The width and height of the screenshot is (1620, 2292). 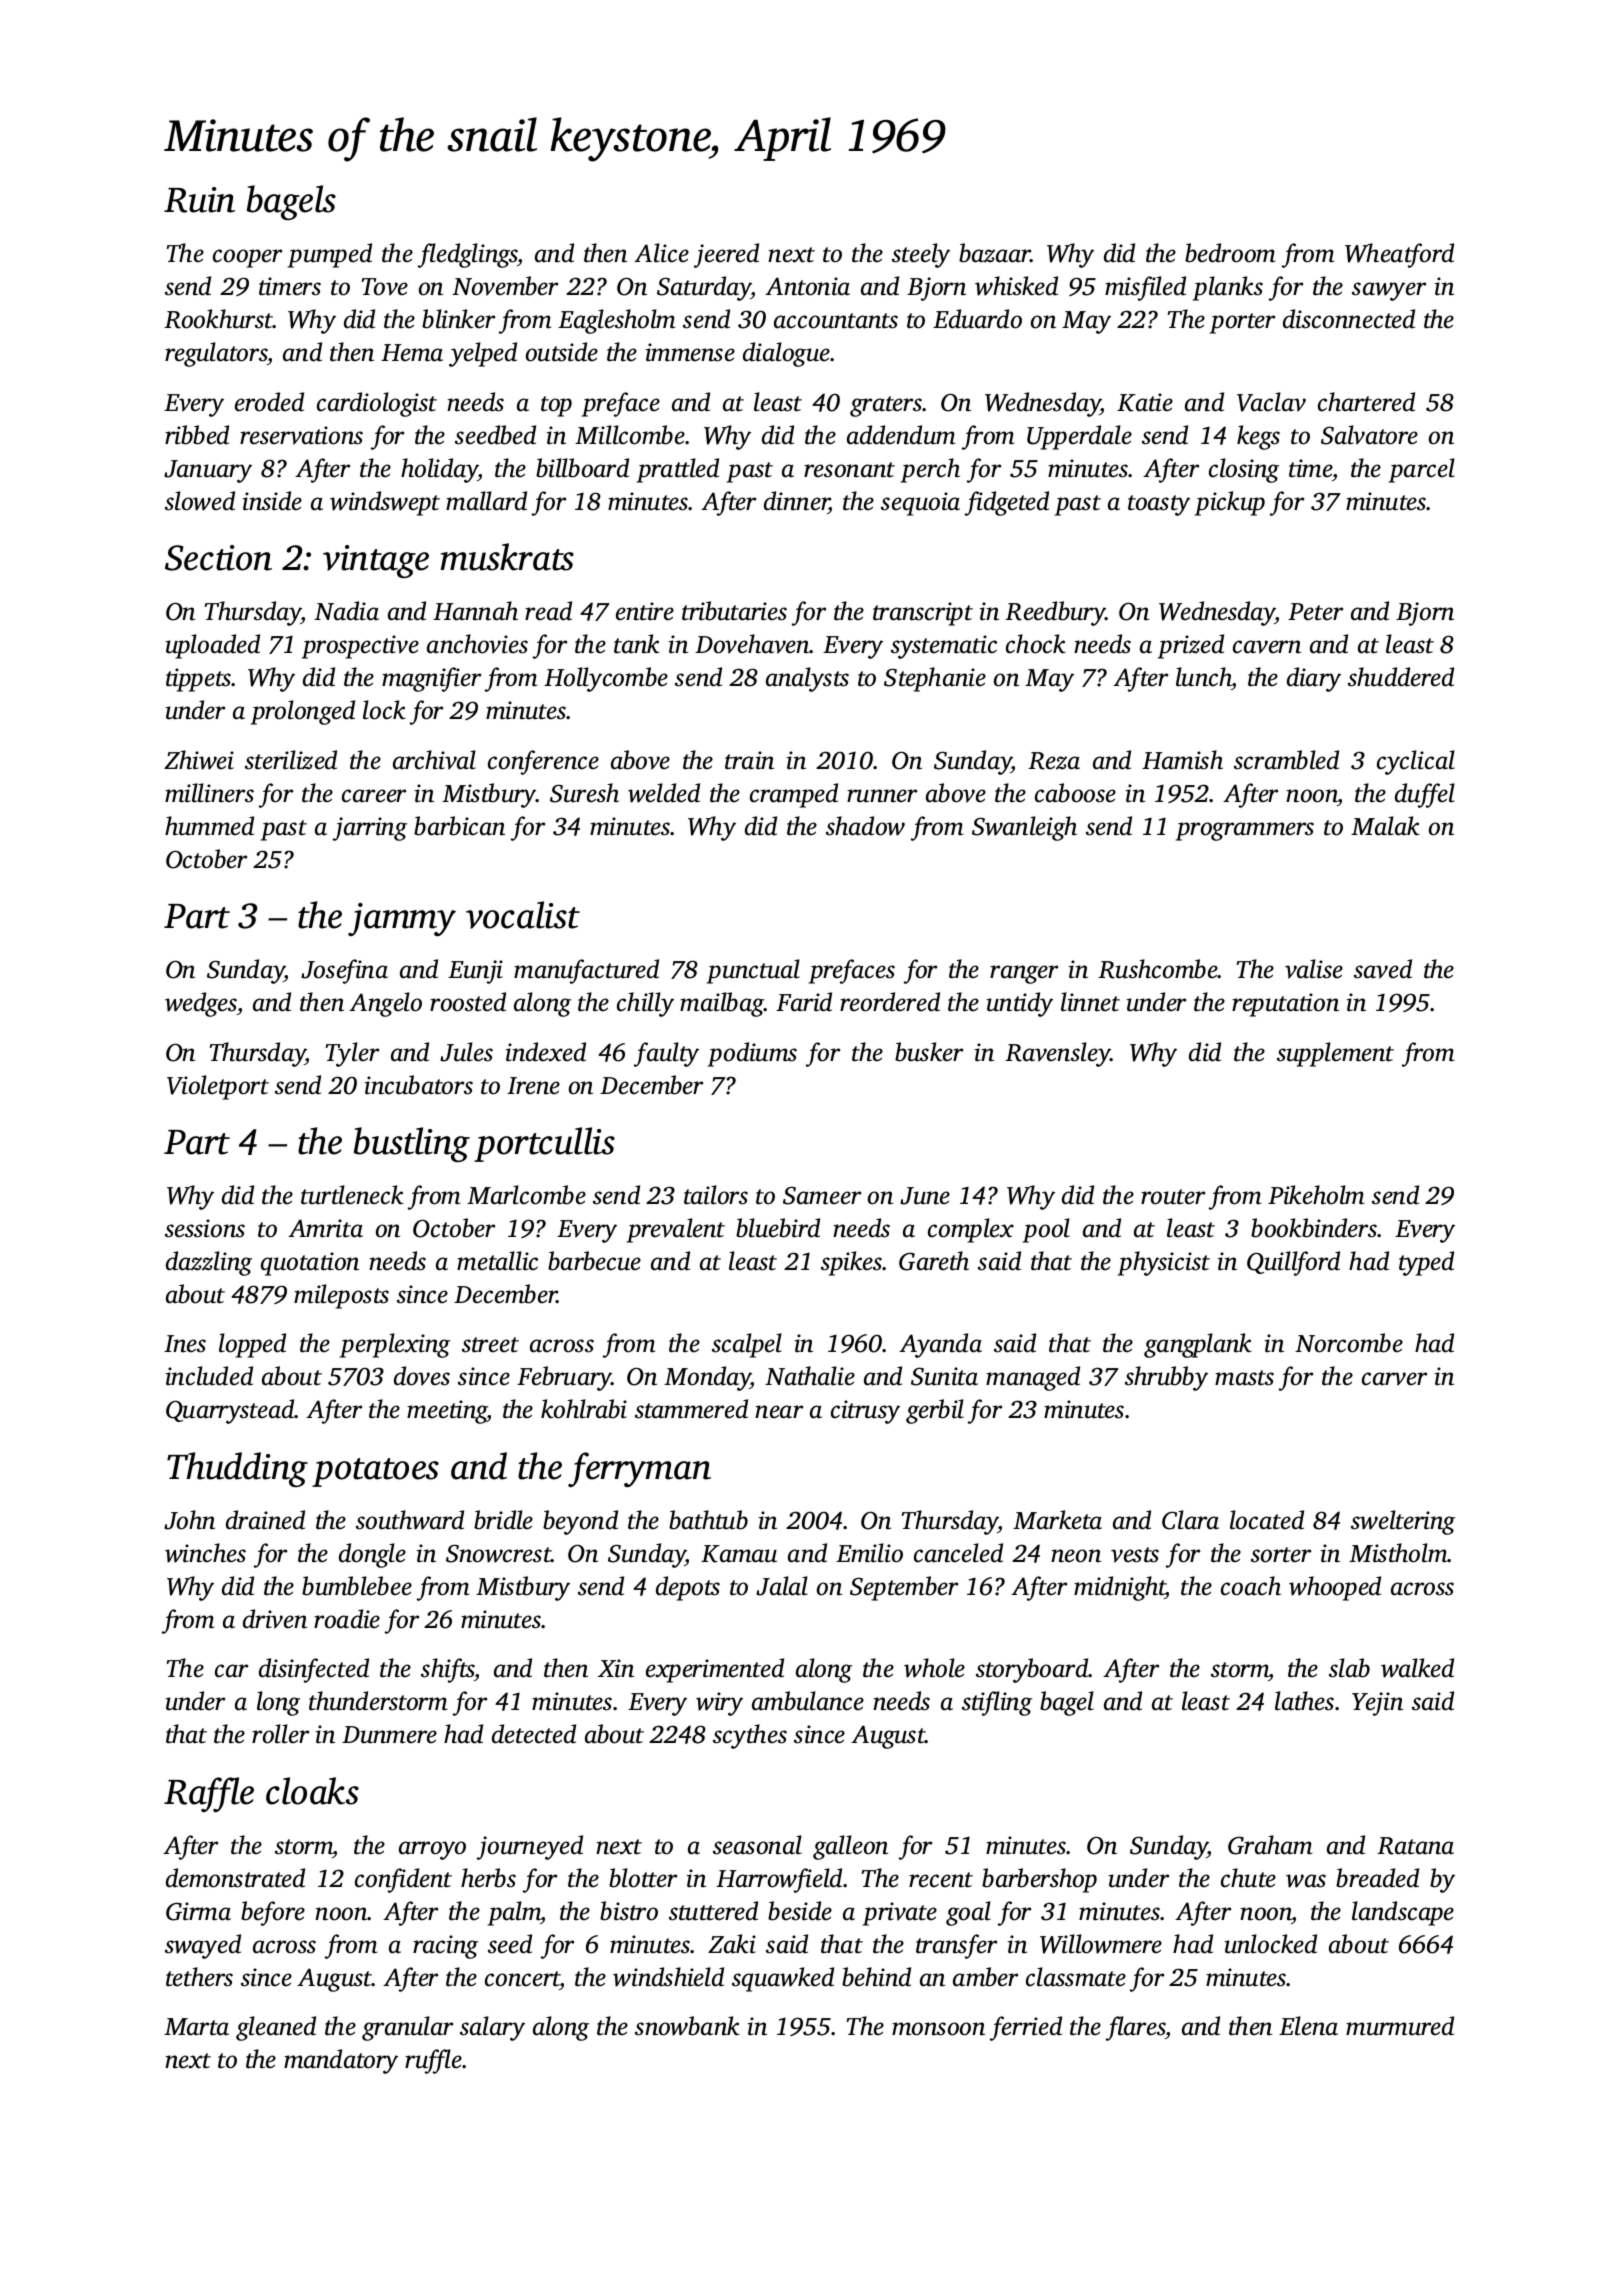 What do you see at coordinates (630, 435) in the screenshot?
I see `Millcombe` at bounding box center [630, 435].
